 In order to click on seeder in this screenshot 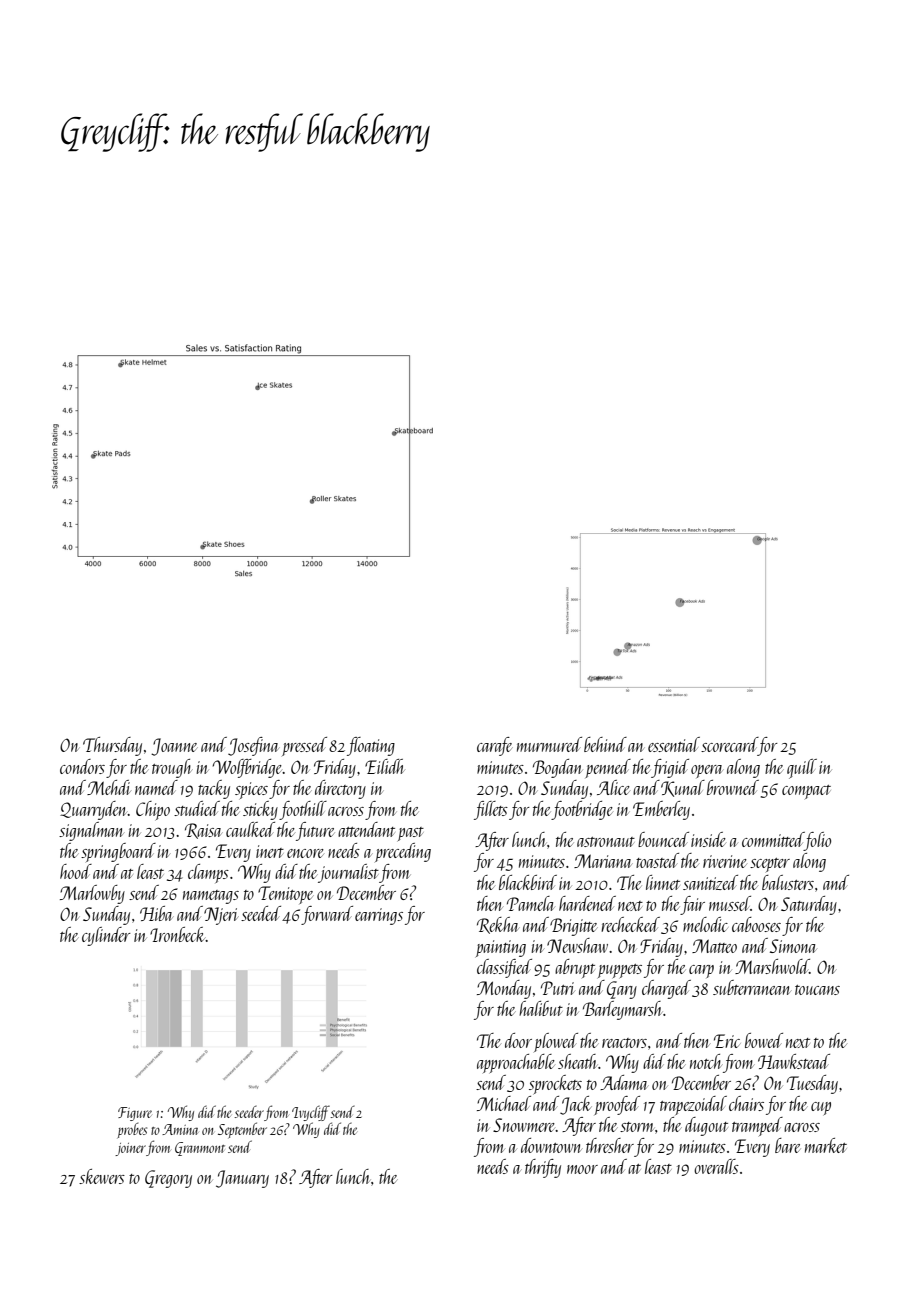, I will do `click(249, 1112)`.
